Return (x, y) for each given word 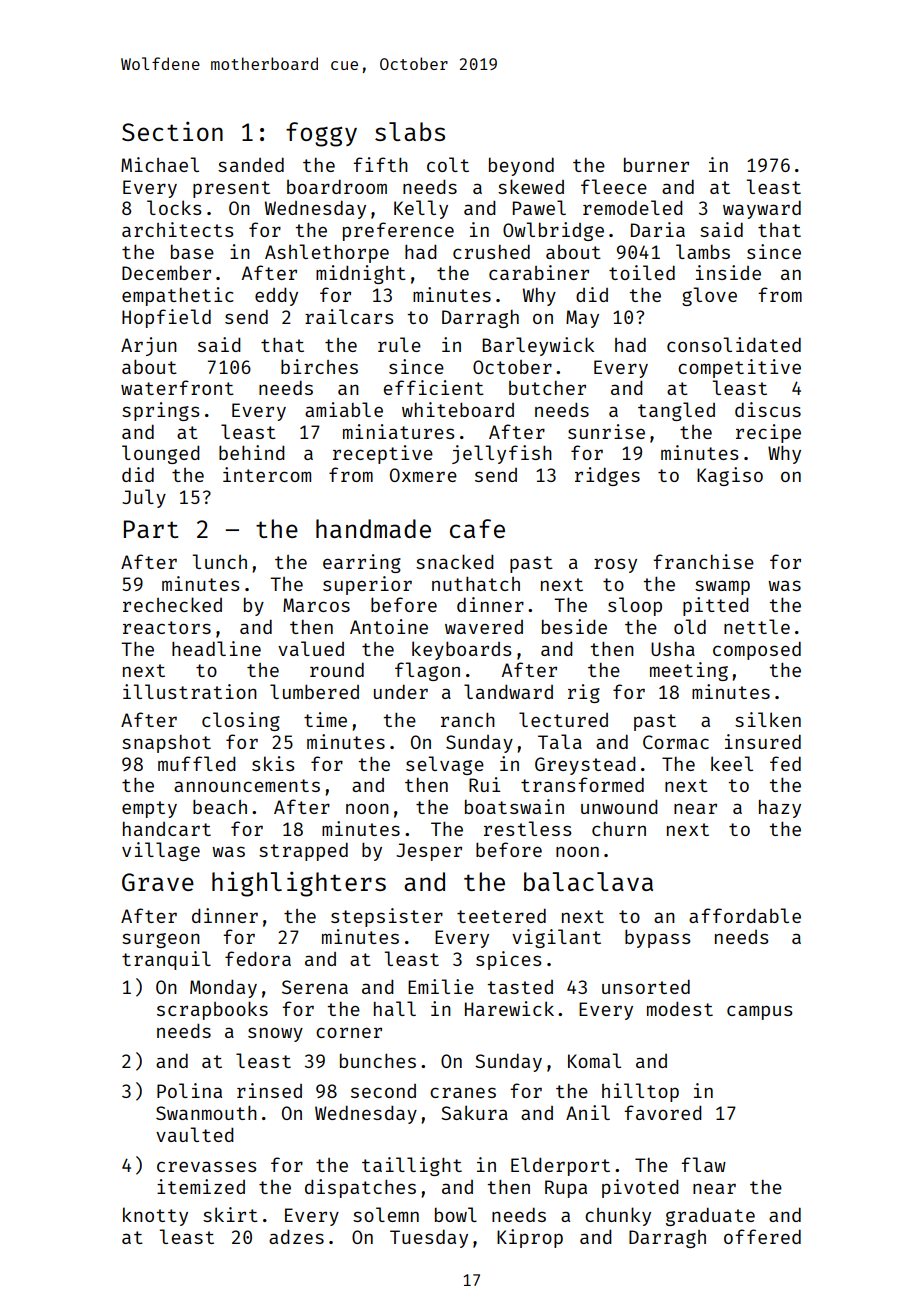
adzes (296, 1237)
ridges (607, 476)
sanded (251, 164)
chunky (618, 1216)
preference (398, 231)
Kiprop (530, 1238)
